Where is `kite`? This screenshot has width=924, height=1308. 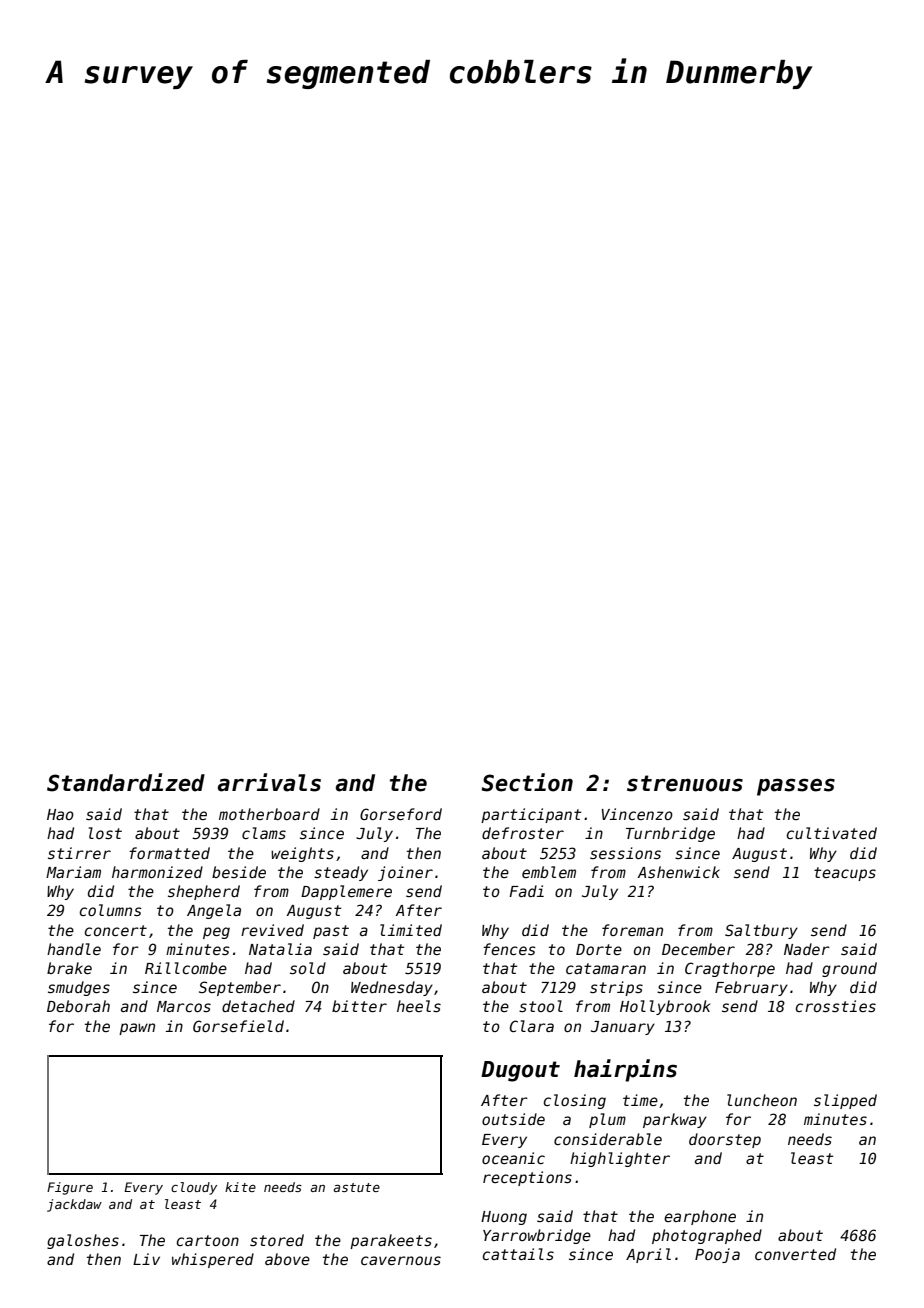 kite is located at coordinates (240, 1187).
